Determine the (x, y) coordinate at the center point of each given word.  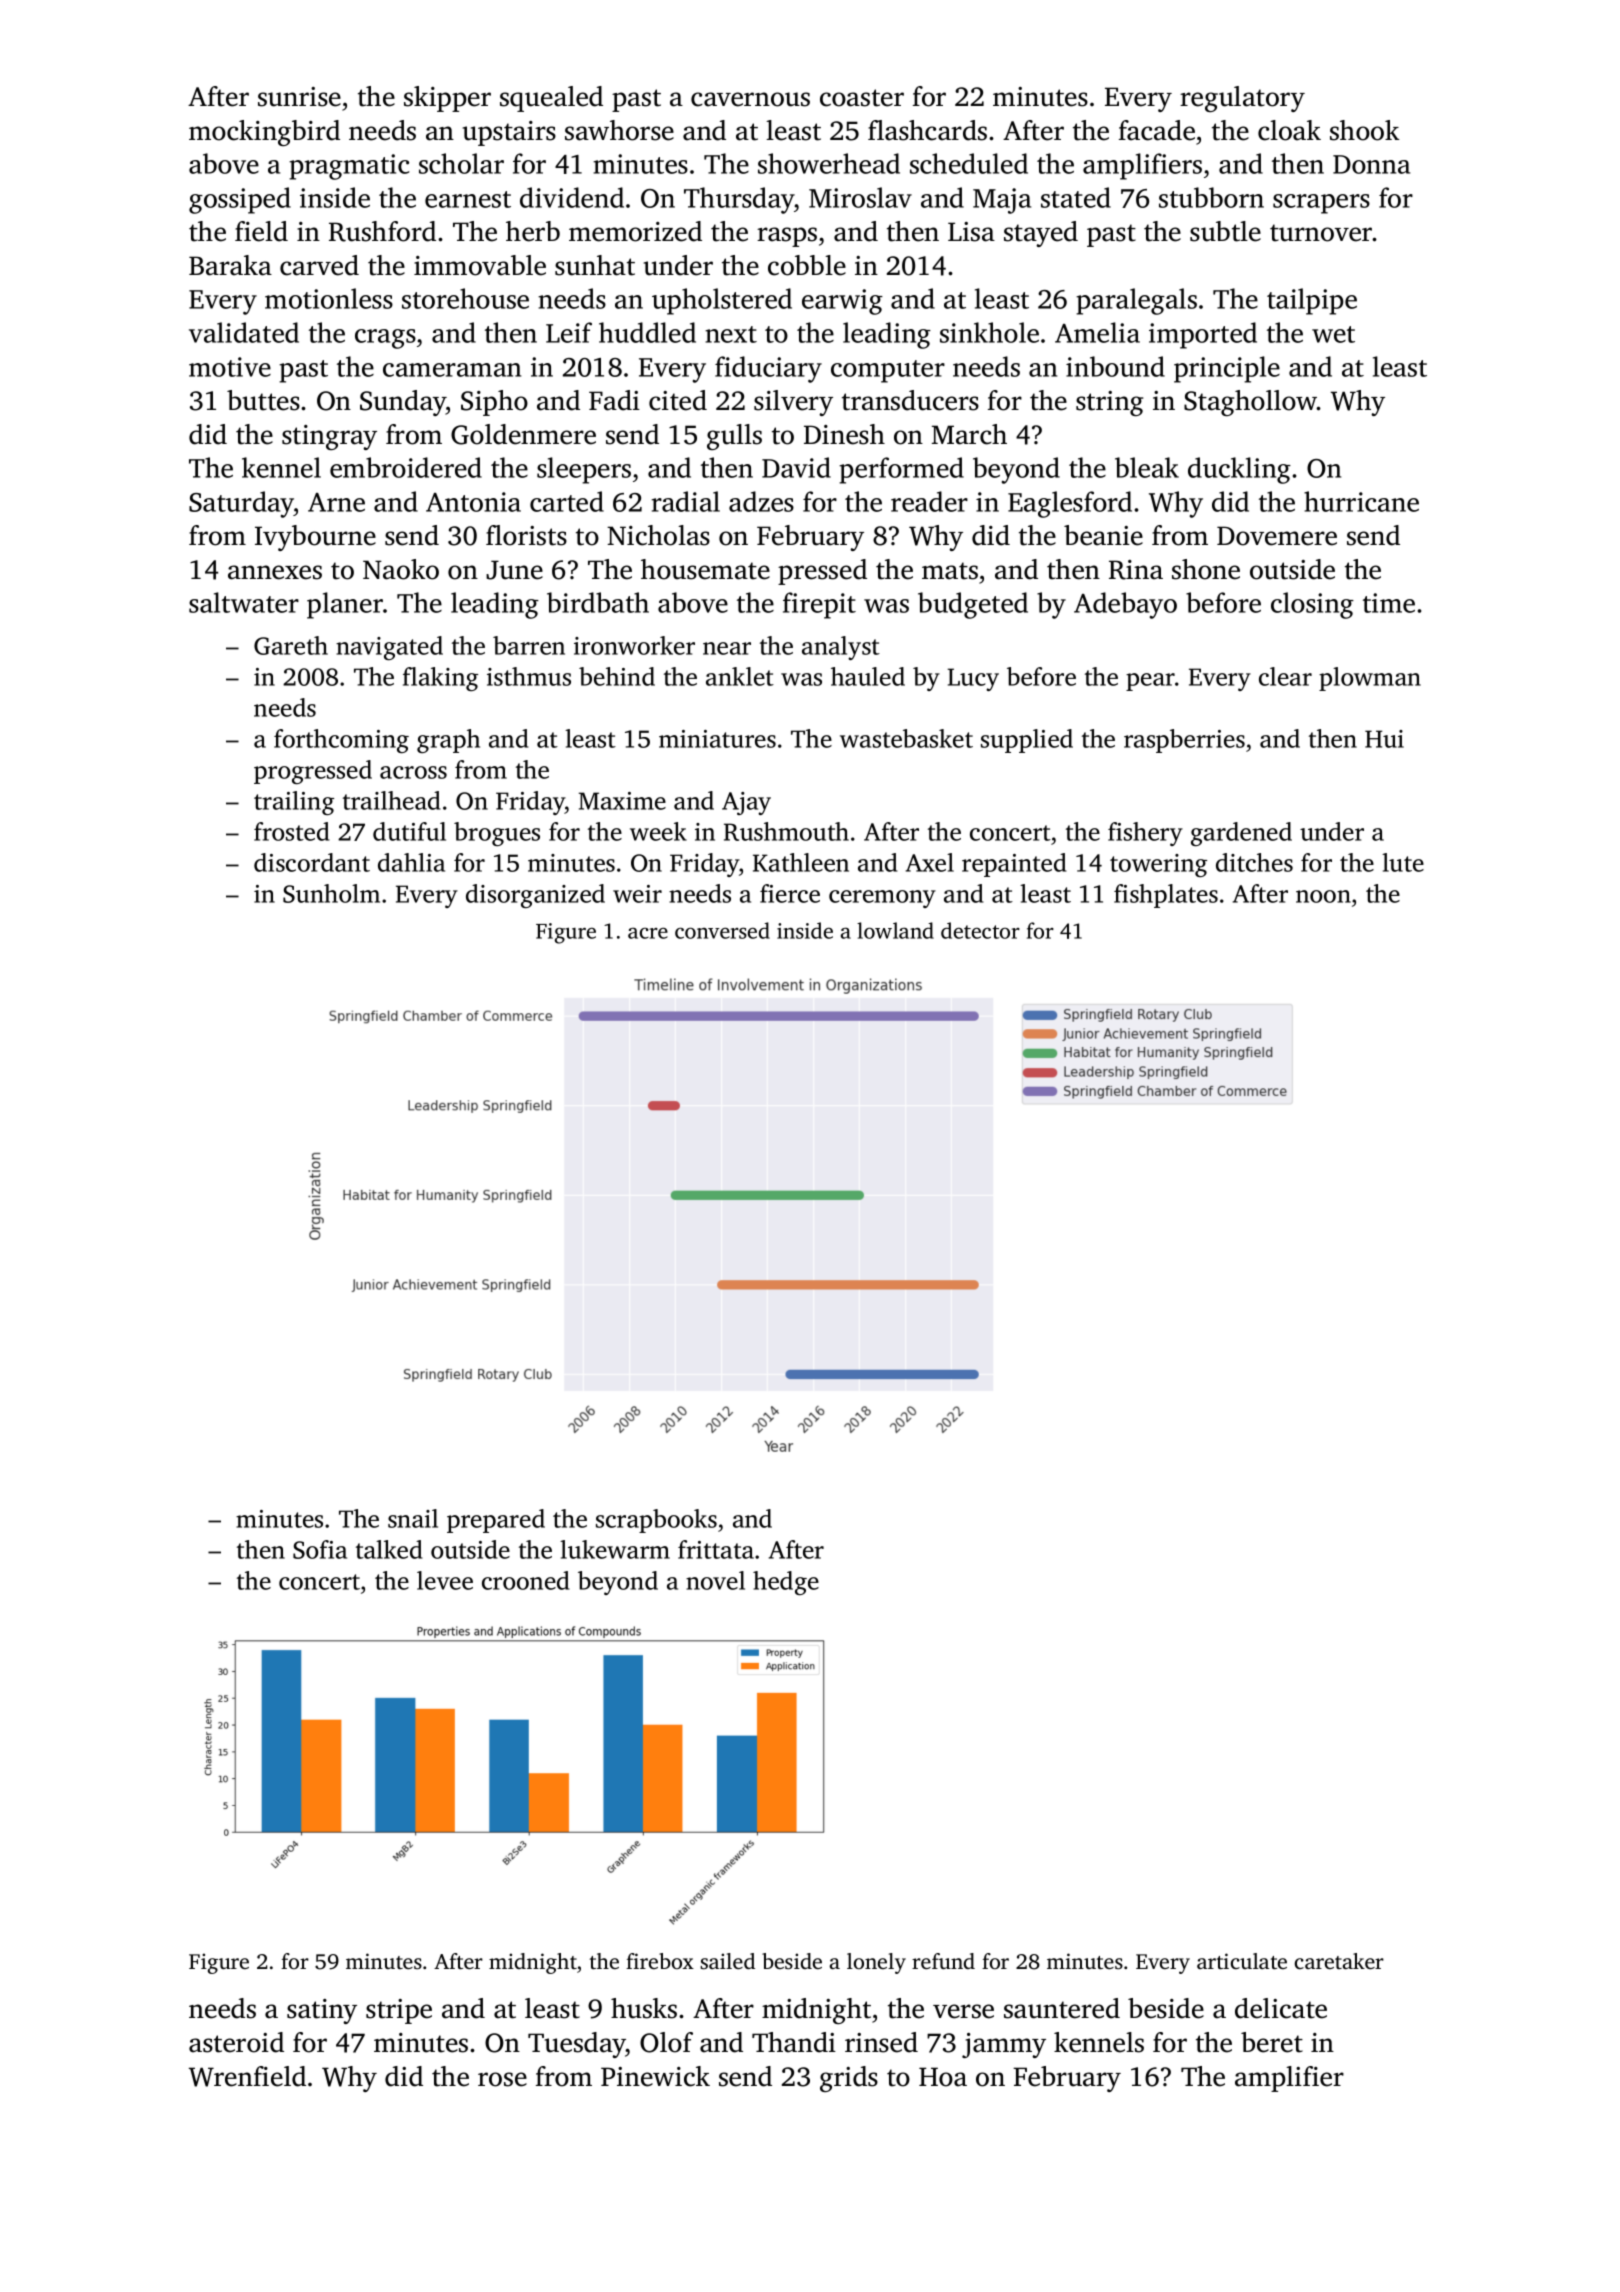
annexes (275, 572)
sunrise (299, 97)
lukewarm (615, 1549)
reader (929, 501)
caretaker (1339, 1961)
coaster (862, 98)
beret (1272, 2042)
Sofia (320, 1549)
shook (1365, 130)
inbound (1115, 366)
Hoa (943, 2077)
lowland (895, 930)
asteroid (236, 2042)
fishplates (1166, 896)
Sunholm (331, 893)
